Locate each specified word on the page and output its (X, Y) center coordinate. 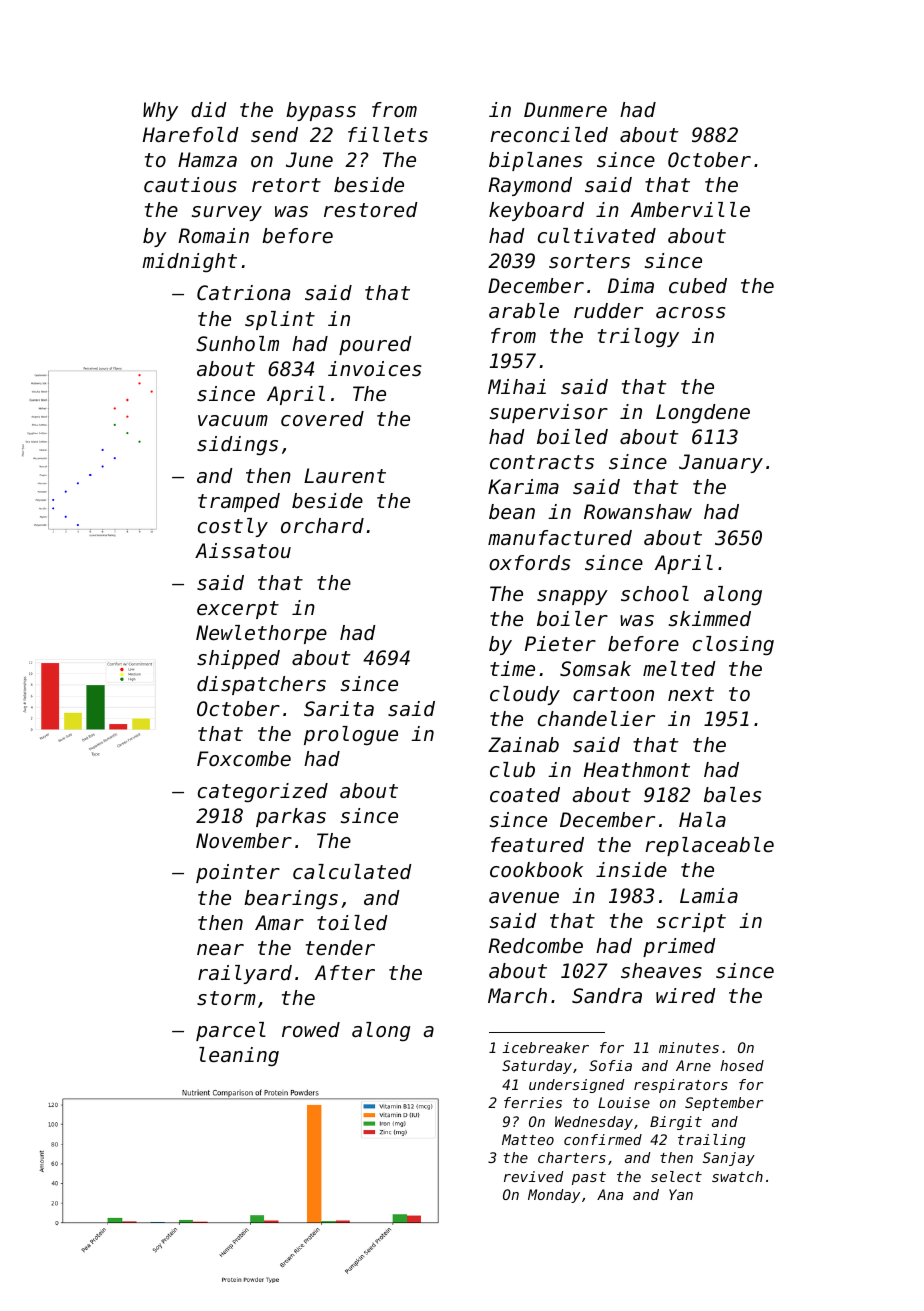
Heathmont (637, 770)
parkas (291, 817)
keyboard (536, 211)
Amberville (690, 210)
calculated (352, 872)
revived (533, 1176)
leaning (239, 1056)
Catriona (243, 292)
